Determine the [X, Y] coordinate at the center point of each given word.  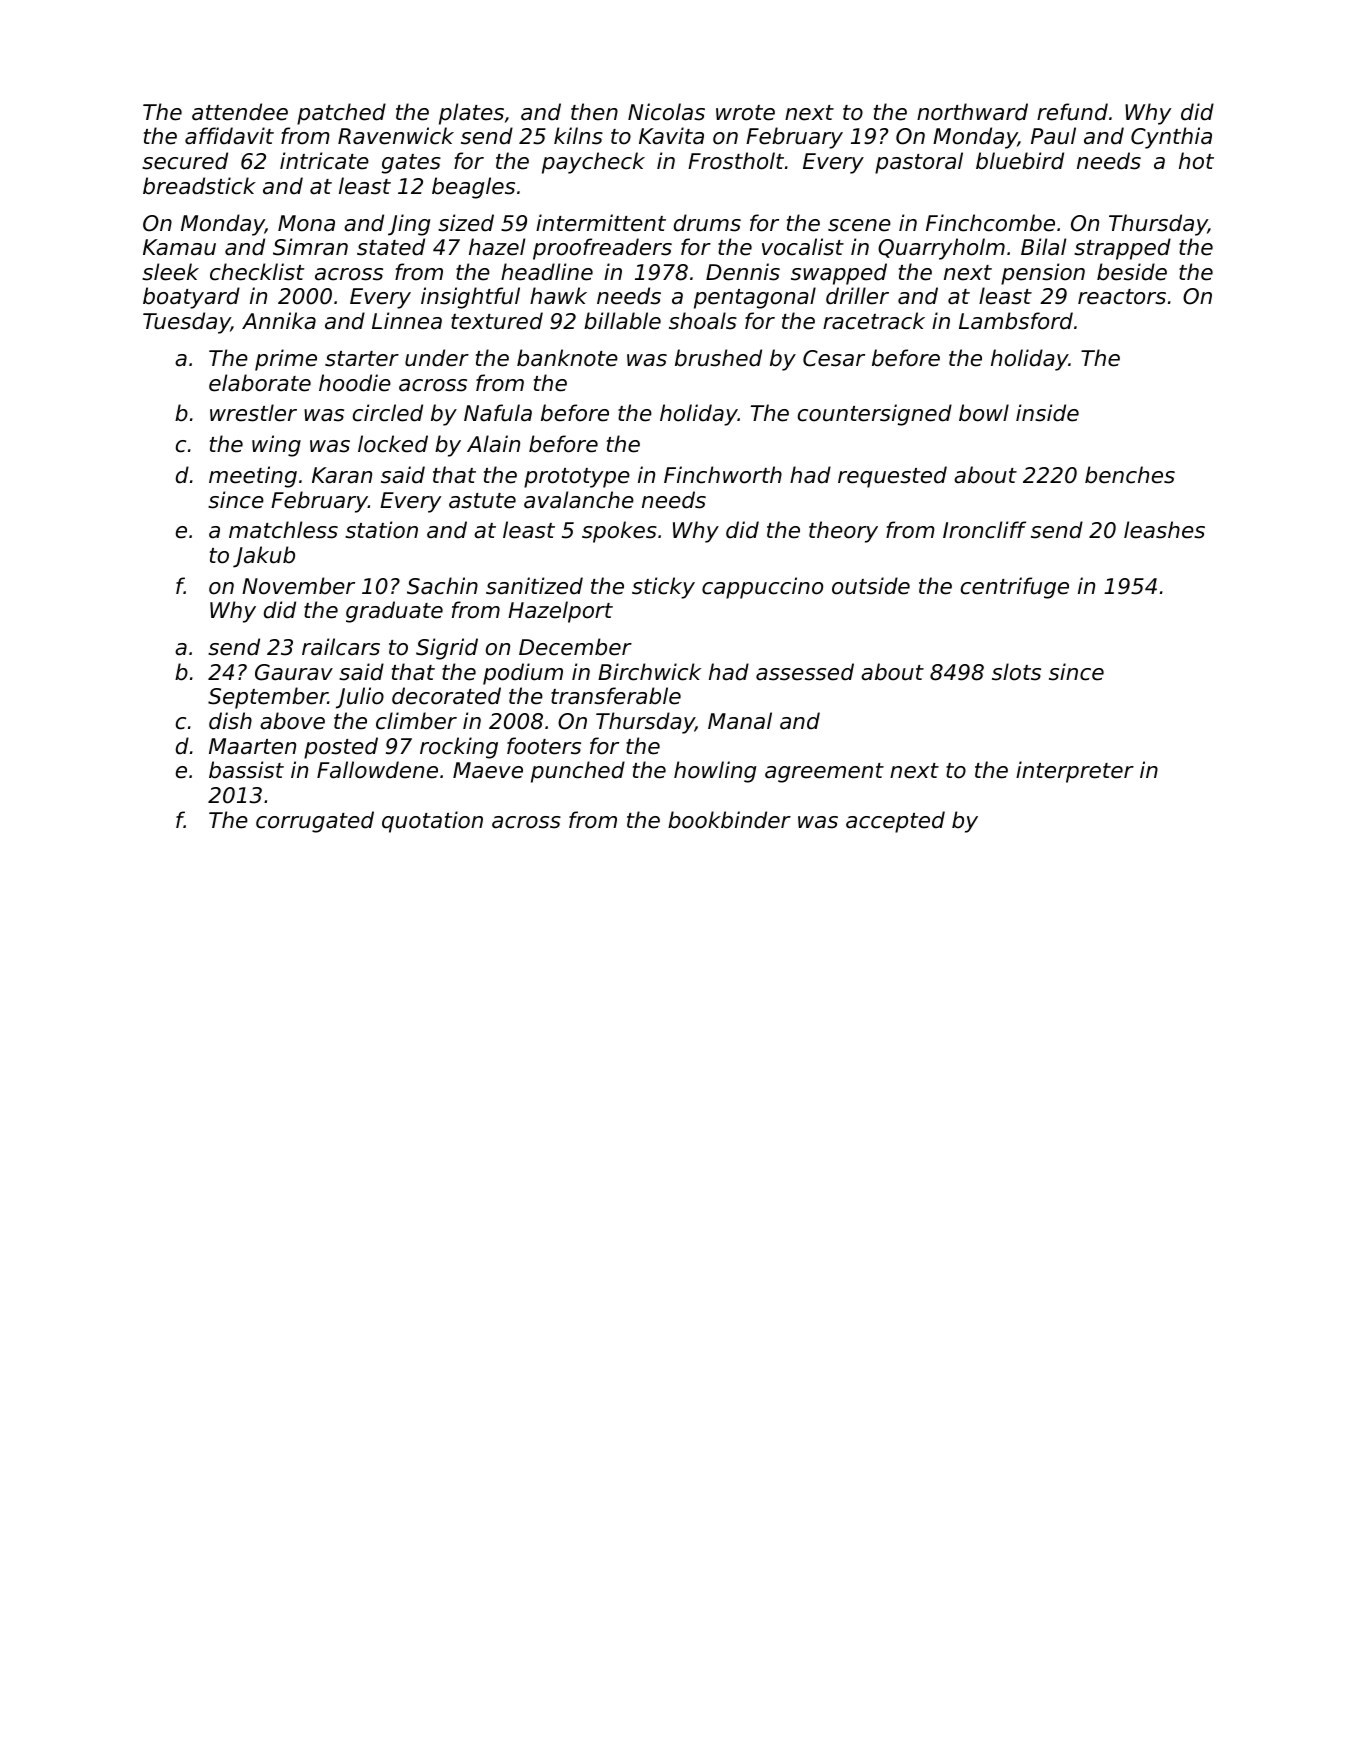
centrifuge [1015, 588]
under [437, 358]
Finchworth [723, 475]
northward [972, 112]
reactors [1122, 297]
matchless [283, 530]
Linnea [407, 321]
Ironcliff [984, 530]
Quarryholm [941, 249]
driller [857, 296]
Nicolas [666, 112]
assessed [805, 672]
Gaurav [294, 672]
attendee [240, 112]
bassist [246, 770]
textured [497, 321]
